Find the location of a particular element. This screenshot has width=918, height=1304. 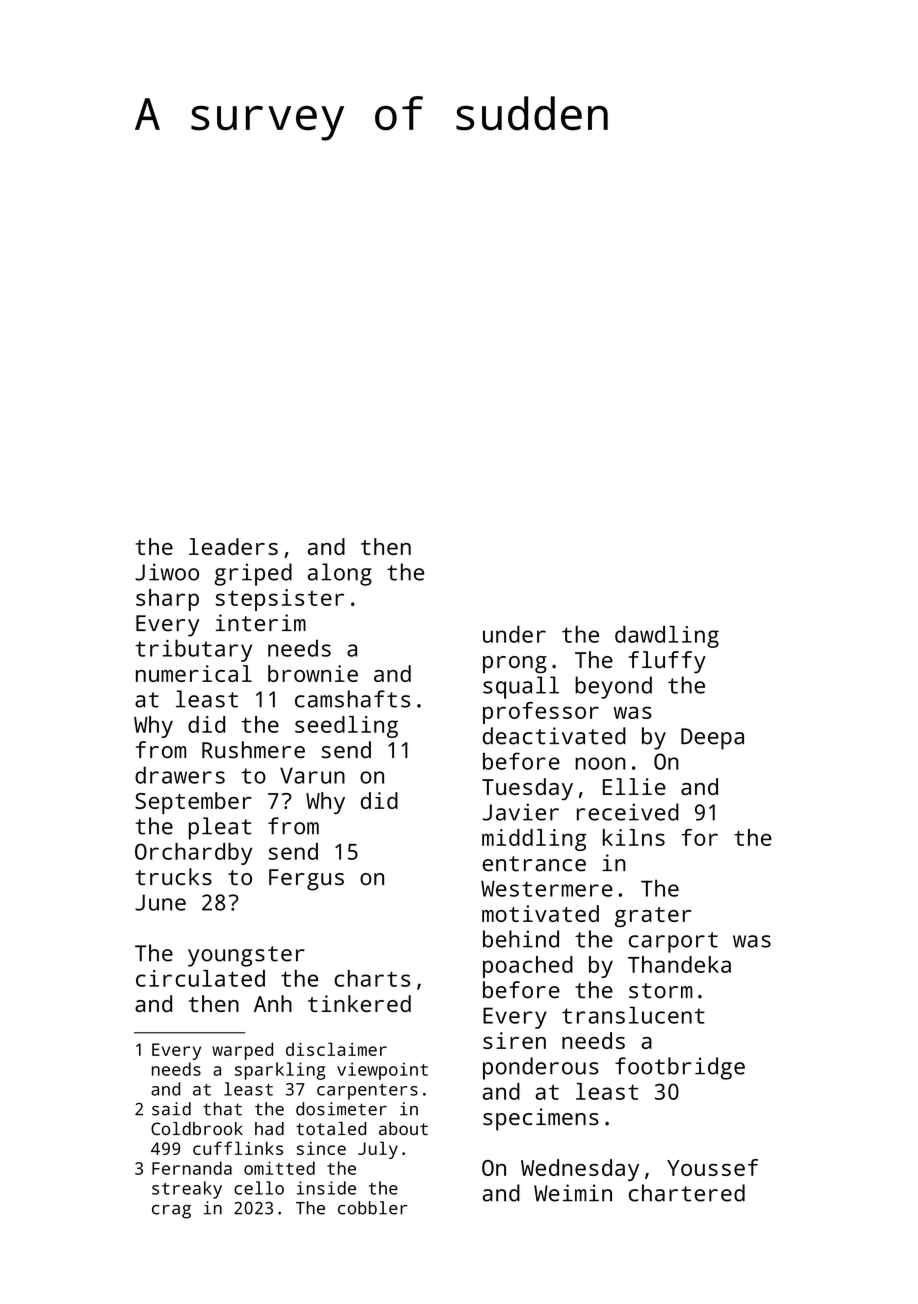

Deepa is located at coordinates (712, 739).
